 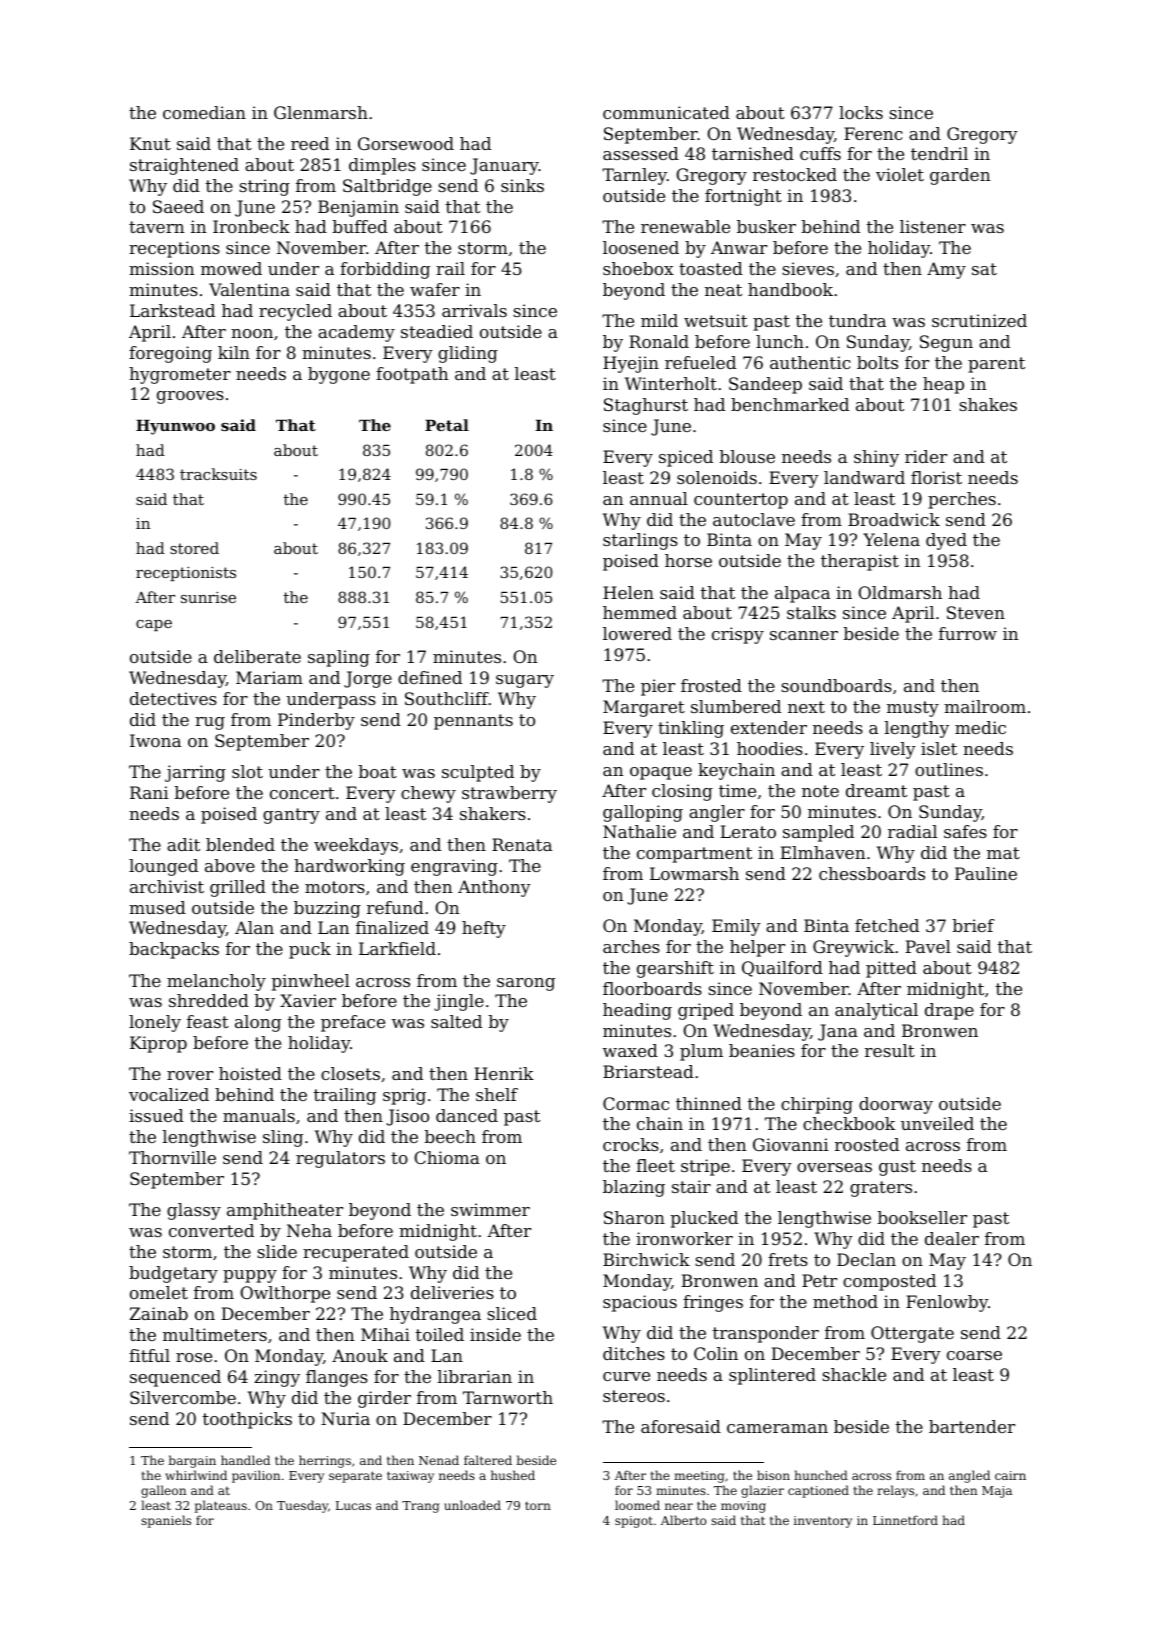 I want to click on sugary, so click(x=525, y=681).
